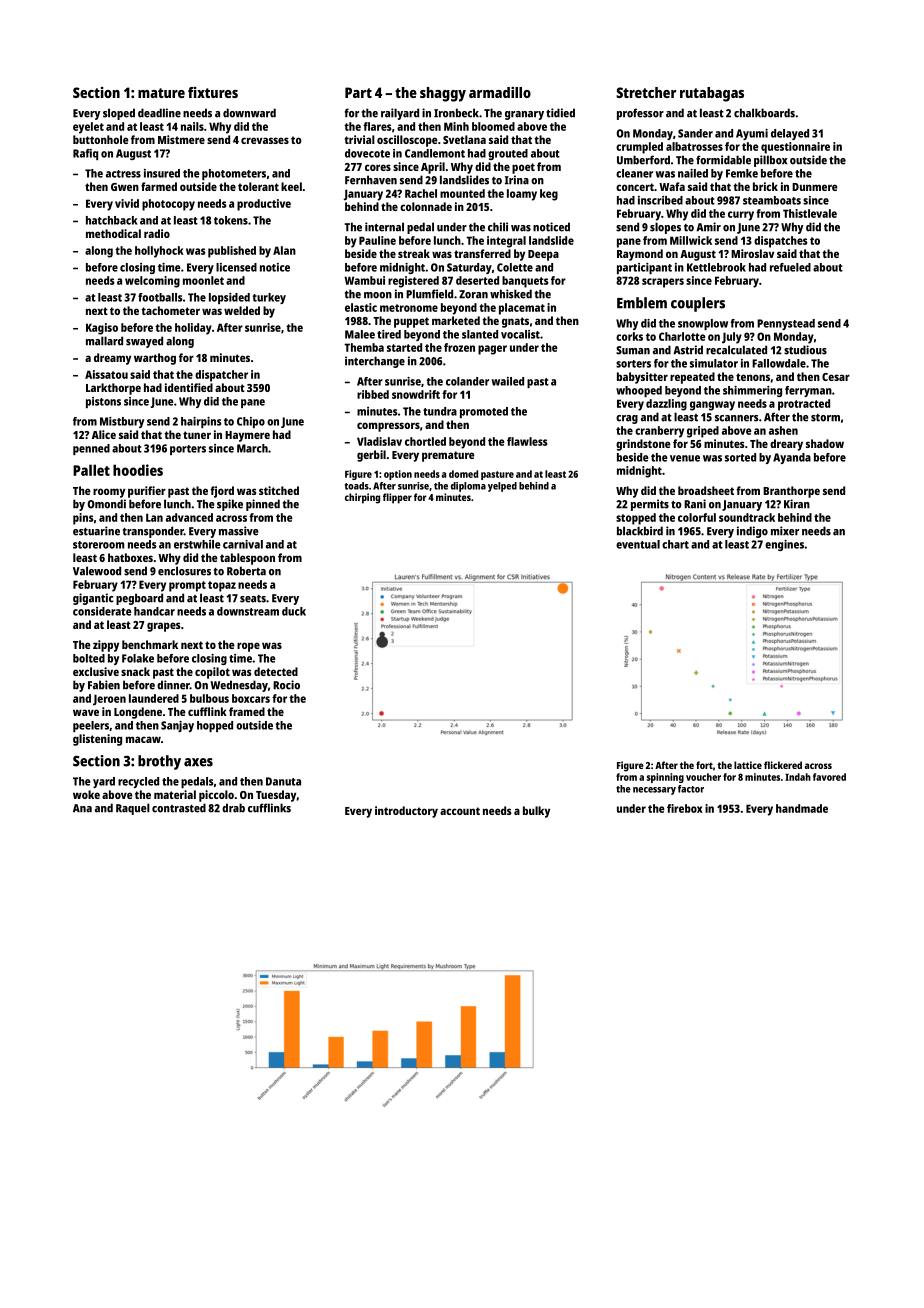 This screenshot has width=924, height=1308. What do you see at coordinates (86, 794) in the screenshot?
I see `woke` at bounding box center [86, 794].
